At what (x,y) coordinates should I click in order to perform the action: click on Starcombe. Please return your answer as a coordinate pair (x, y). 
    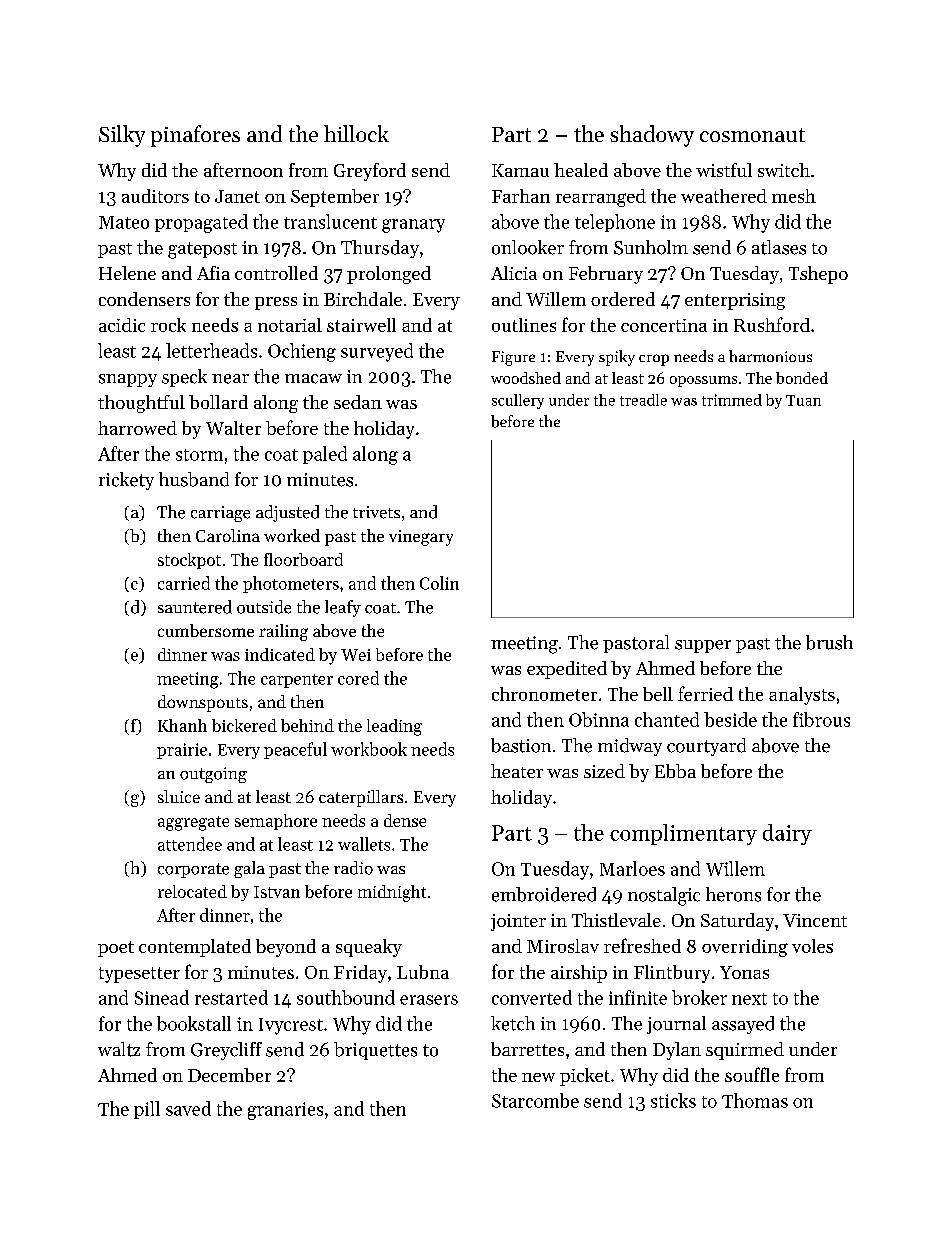
    Looking at the image, I should click on (535, 1100).
